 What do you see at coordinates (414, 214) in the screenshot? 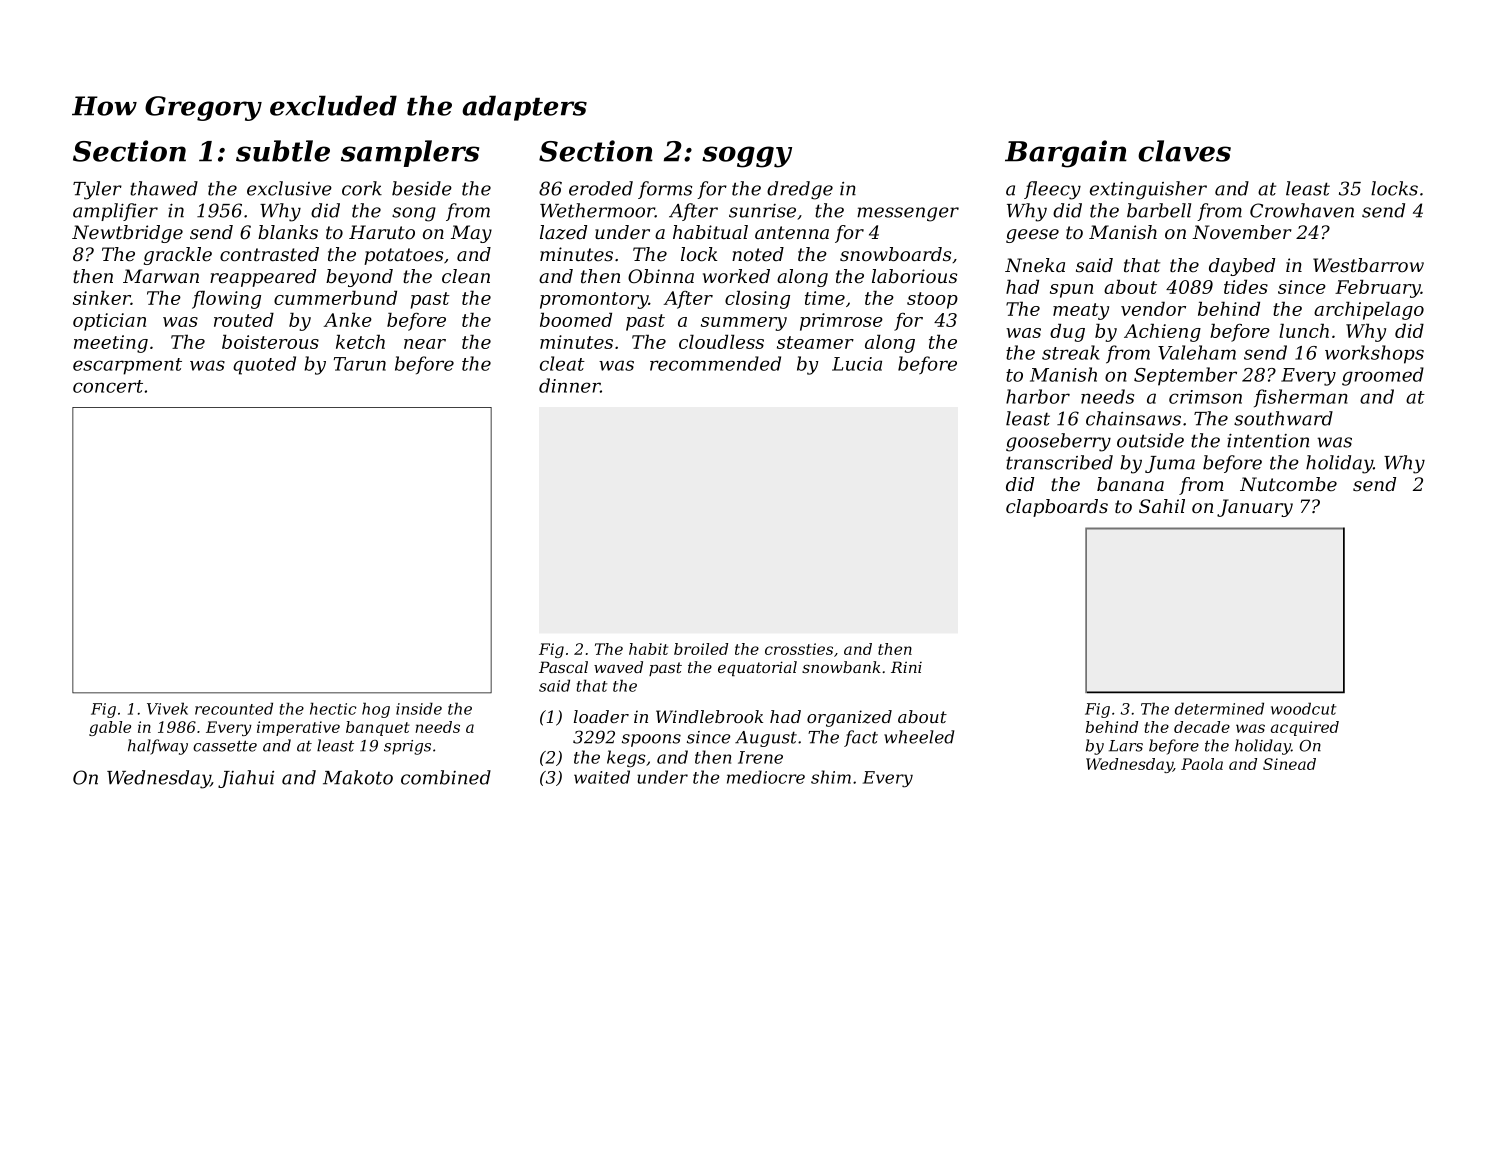
I see `song` at bounding box center [414, 214].
